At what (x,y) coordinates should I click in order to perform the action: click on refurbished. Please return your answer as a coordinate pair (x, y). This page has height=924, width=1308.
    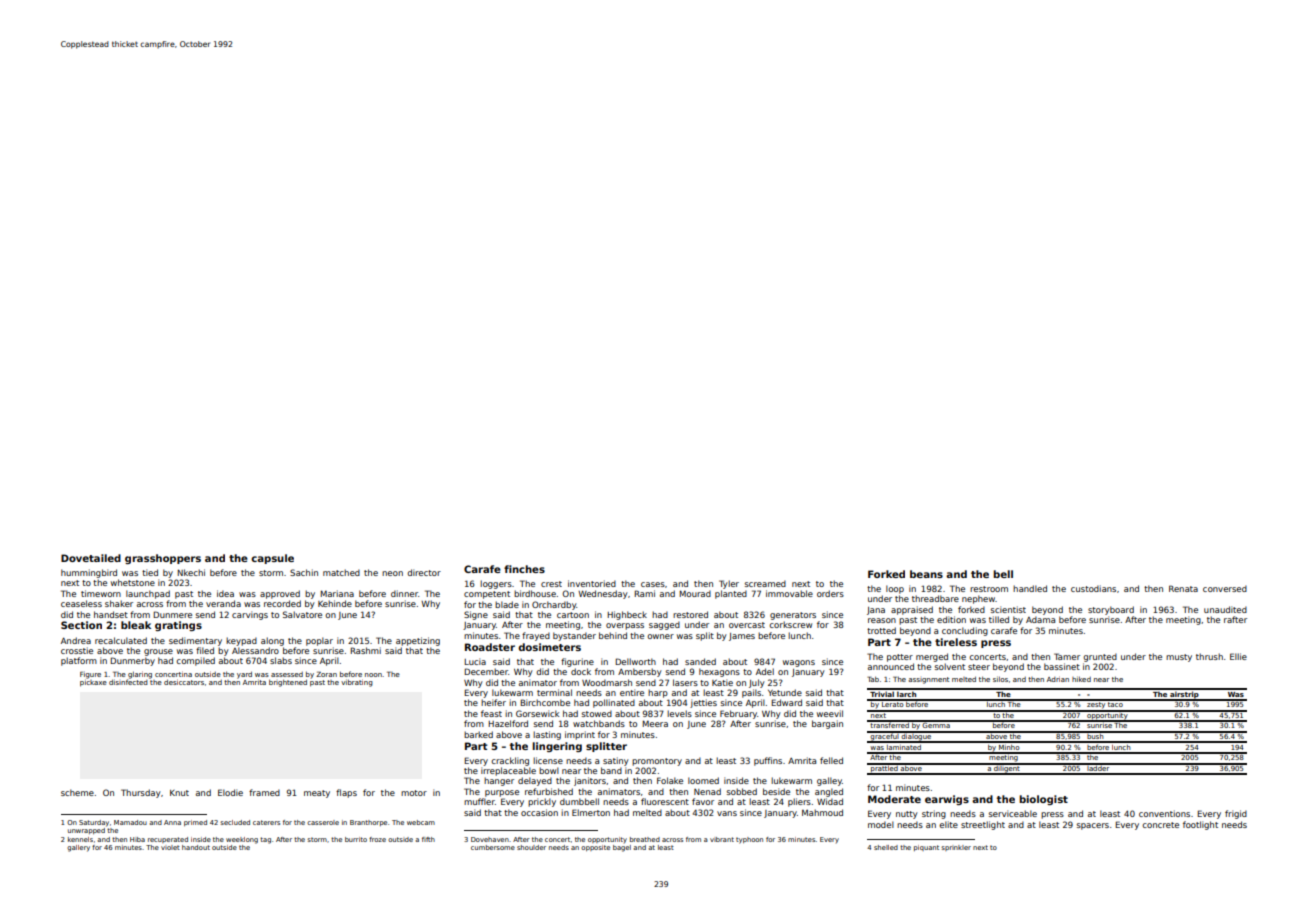
    Looking at the image, I should click on (549, 791).
